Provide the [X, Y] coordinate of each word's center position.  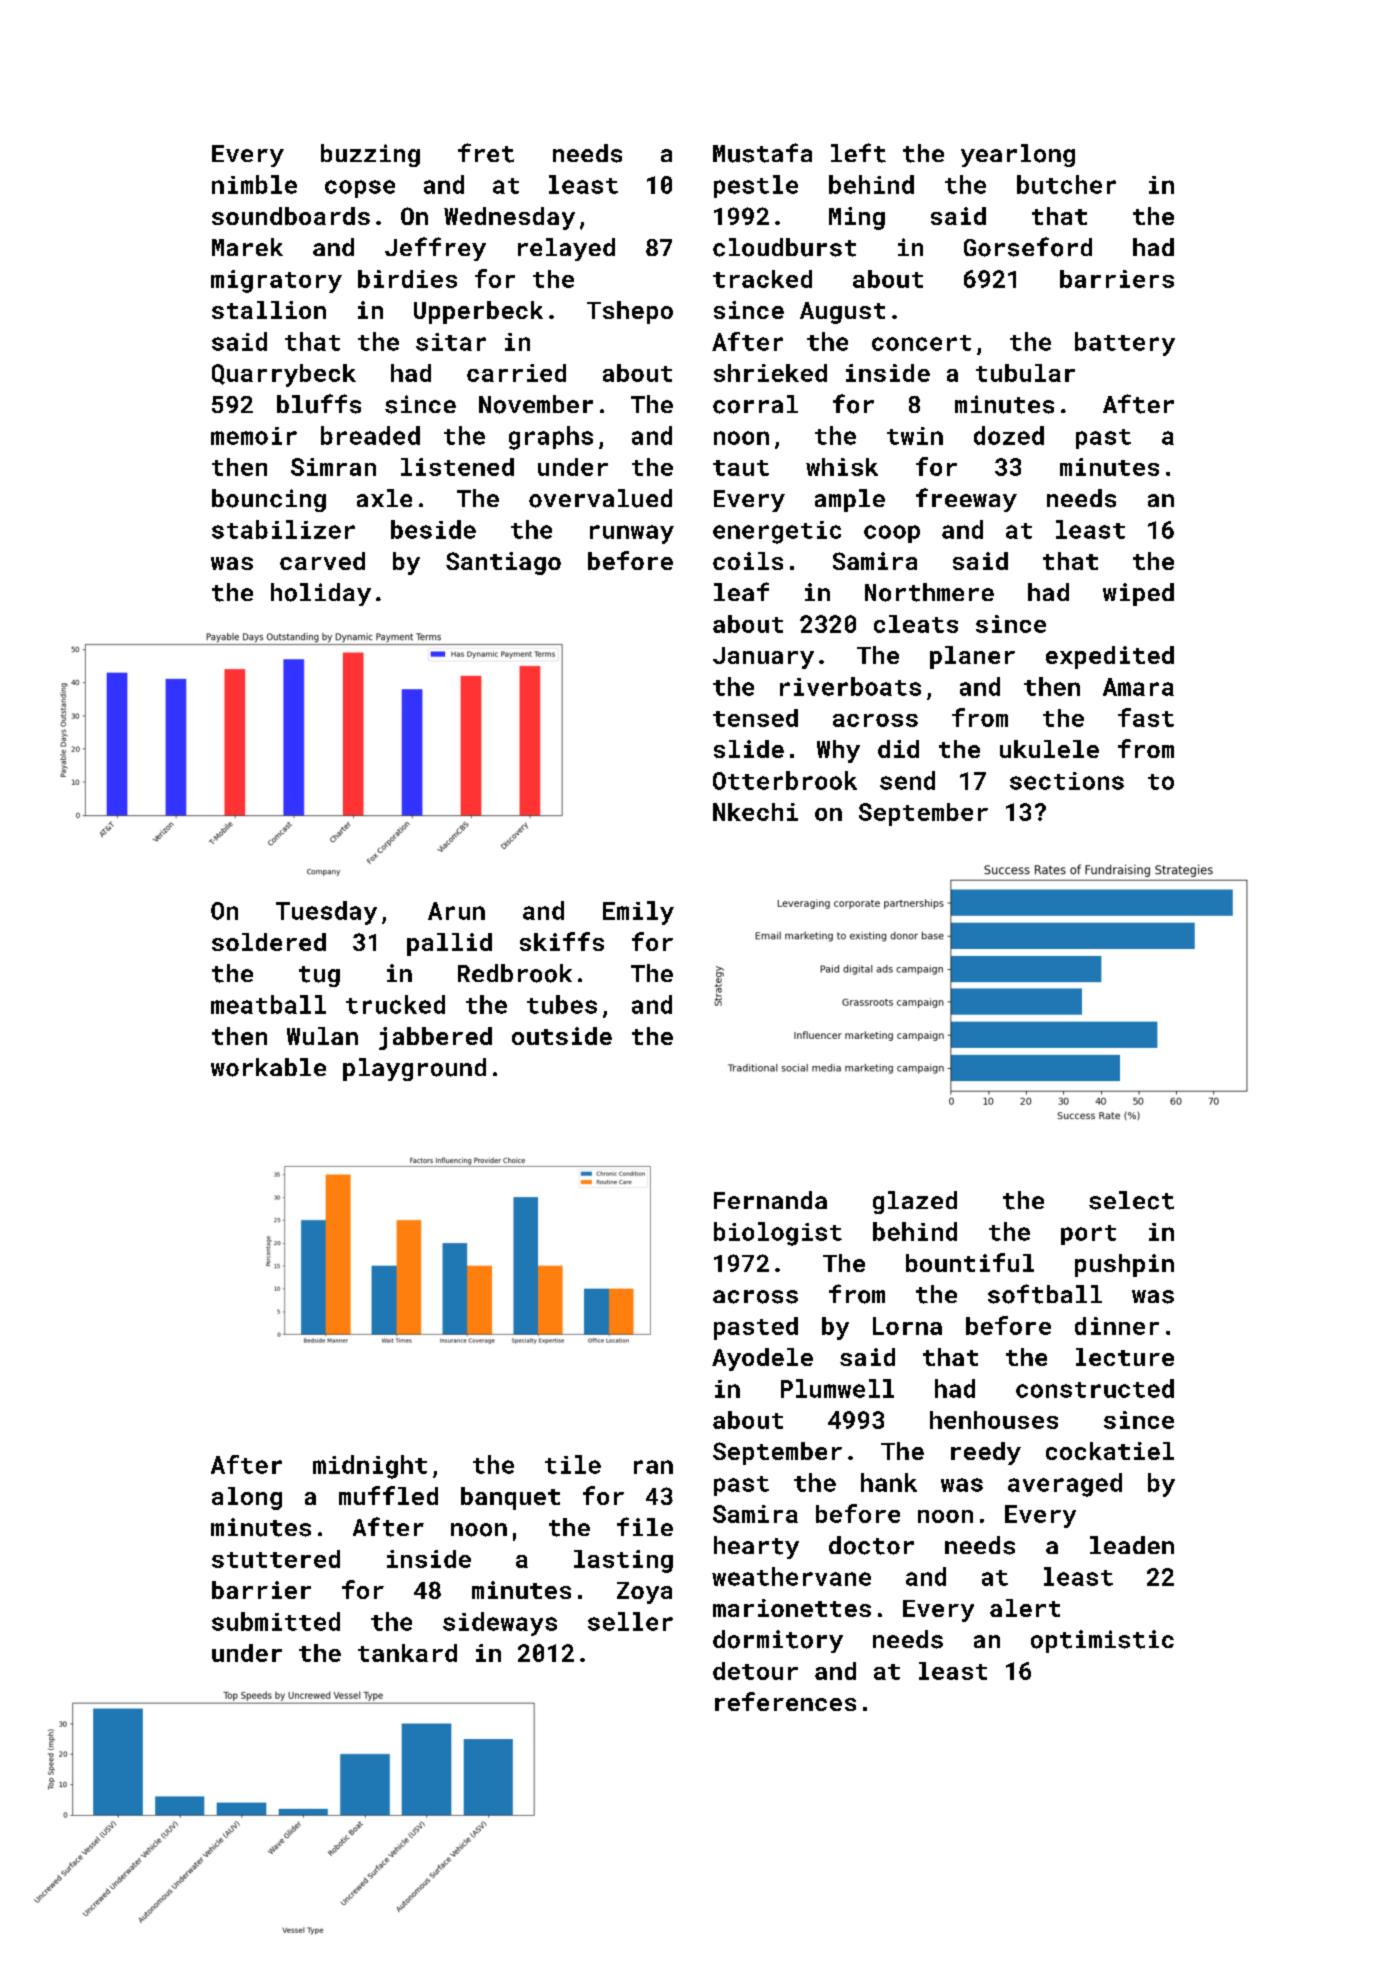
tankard [407, 1653]
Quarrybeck [284, 375]
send [907, 780]
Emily [638, 913]
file [645, 1526]
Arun [456, 911]
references [785, 1701]
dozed [1009, 435]
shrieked [770, 373]
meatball [268, 1004]
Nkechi [755, 812]
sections [1067, 781]
